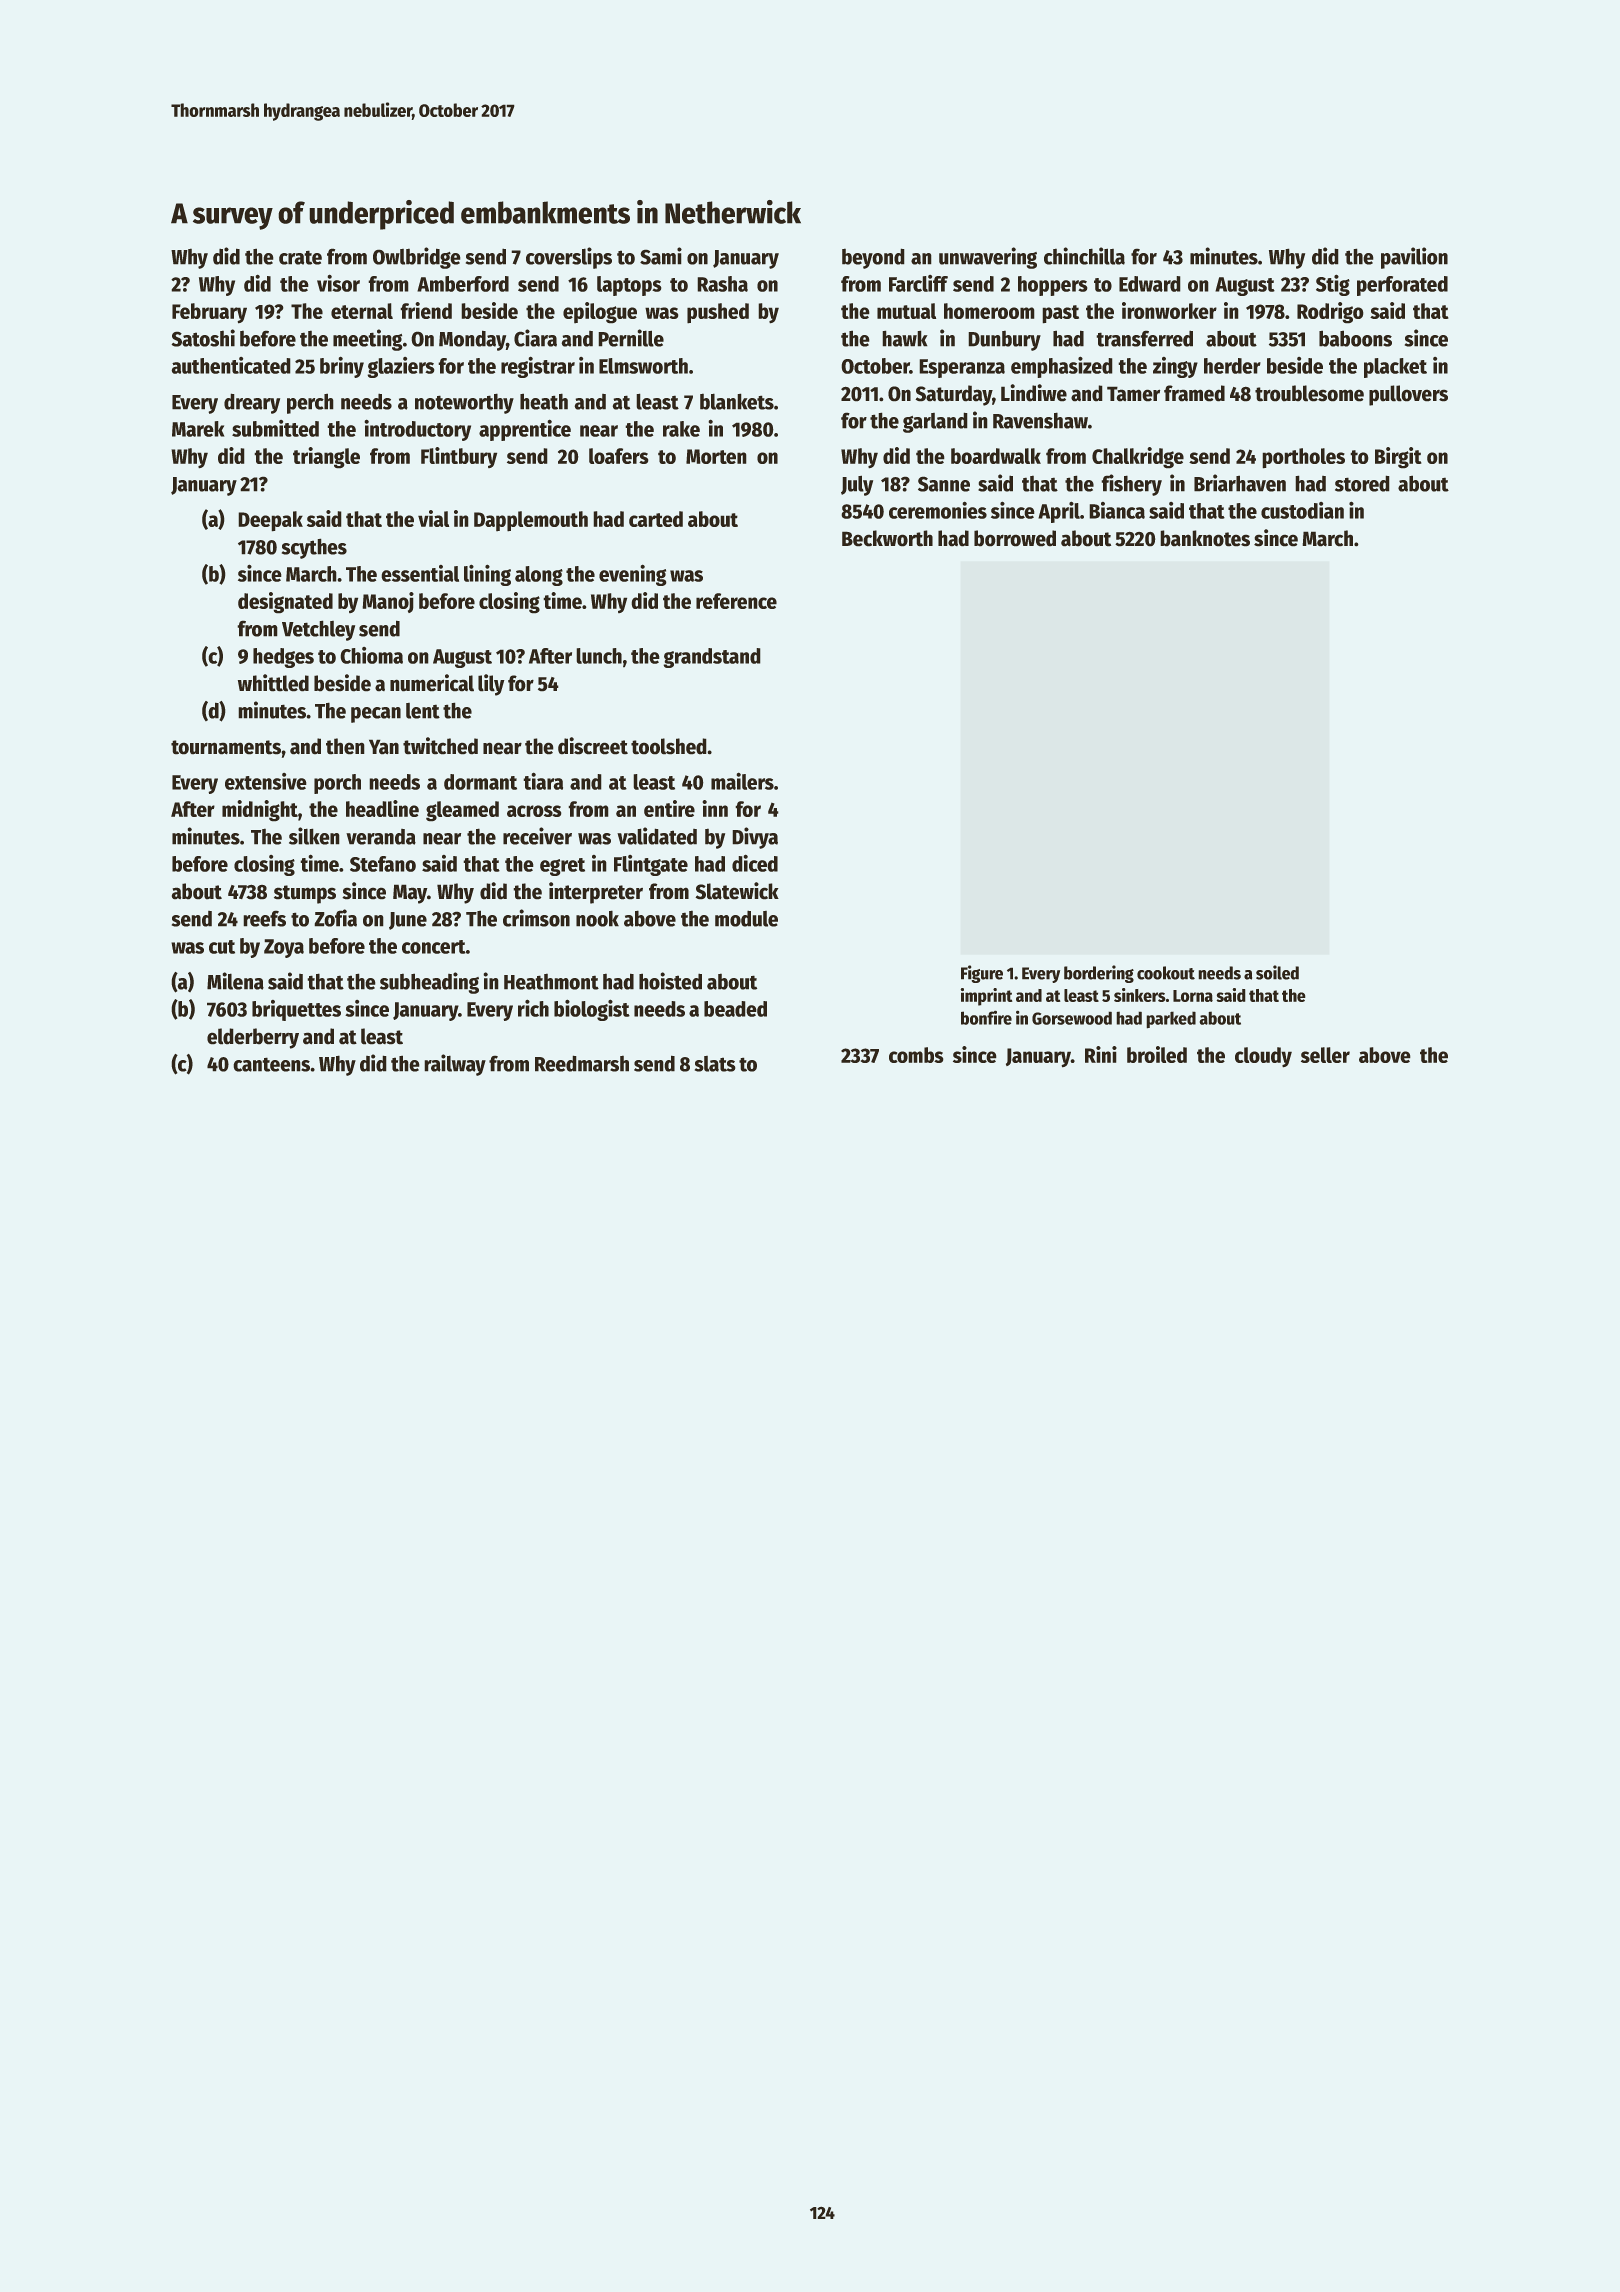 This document has width=1620, height=2292. What do you see at coordinates (1309, 393) in the document?
I see `troublesome` at bounding box center [1309, 393].
